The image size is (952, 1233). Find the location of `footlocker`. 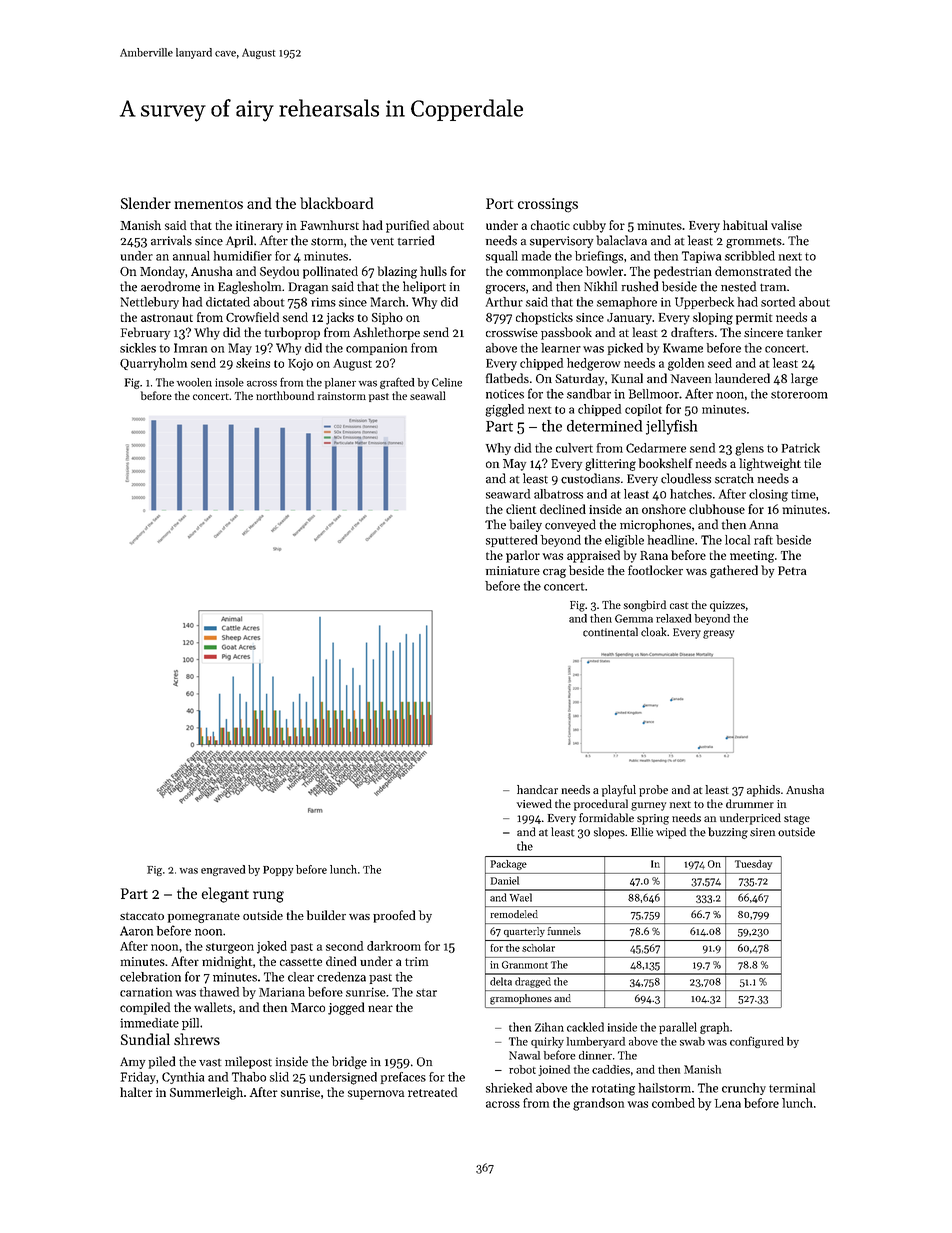

footlocker is located at coordinates (655, 570).
